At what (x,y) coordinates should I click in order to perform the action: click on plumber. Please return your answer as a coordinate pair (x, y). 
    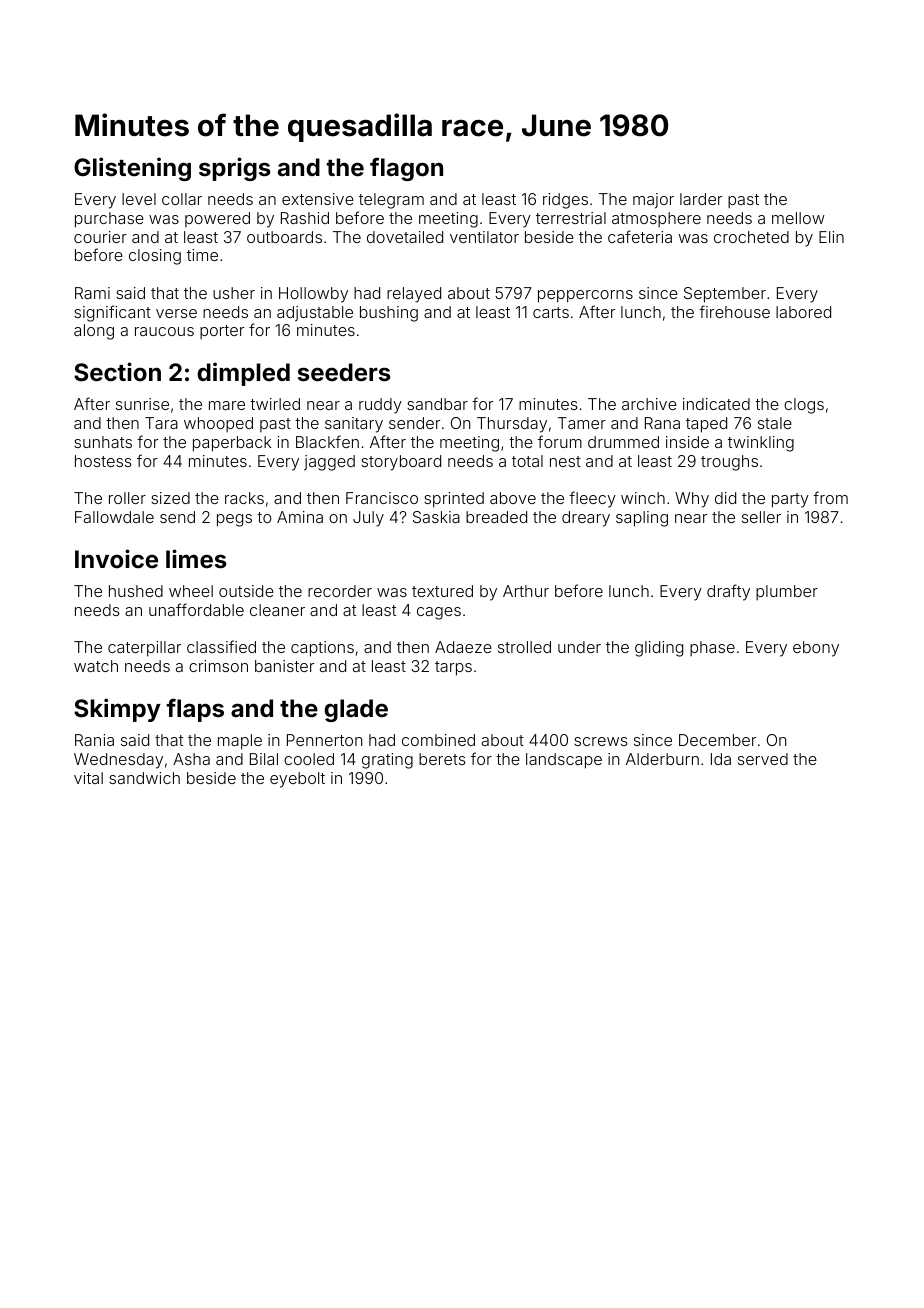
    Looking at the image, I should click on (787, 592).
